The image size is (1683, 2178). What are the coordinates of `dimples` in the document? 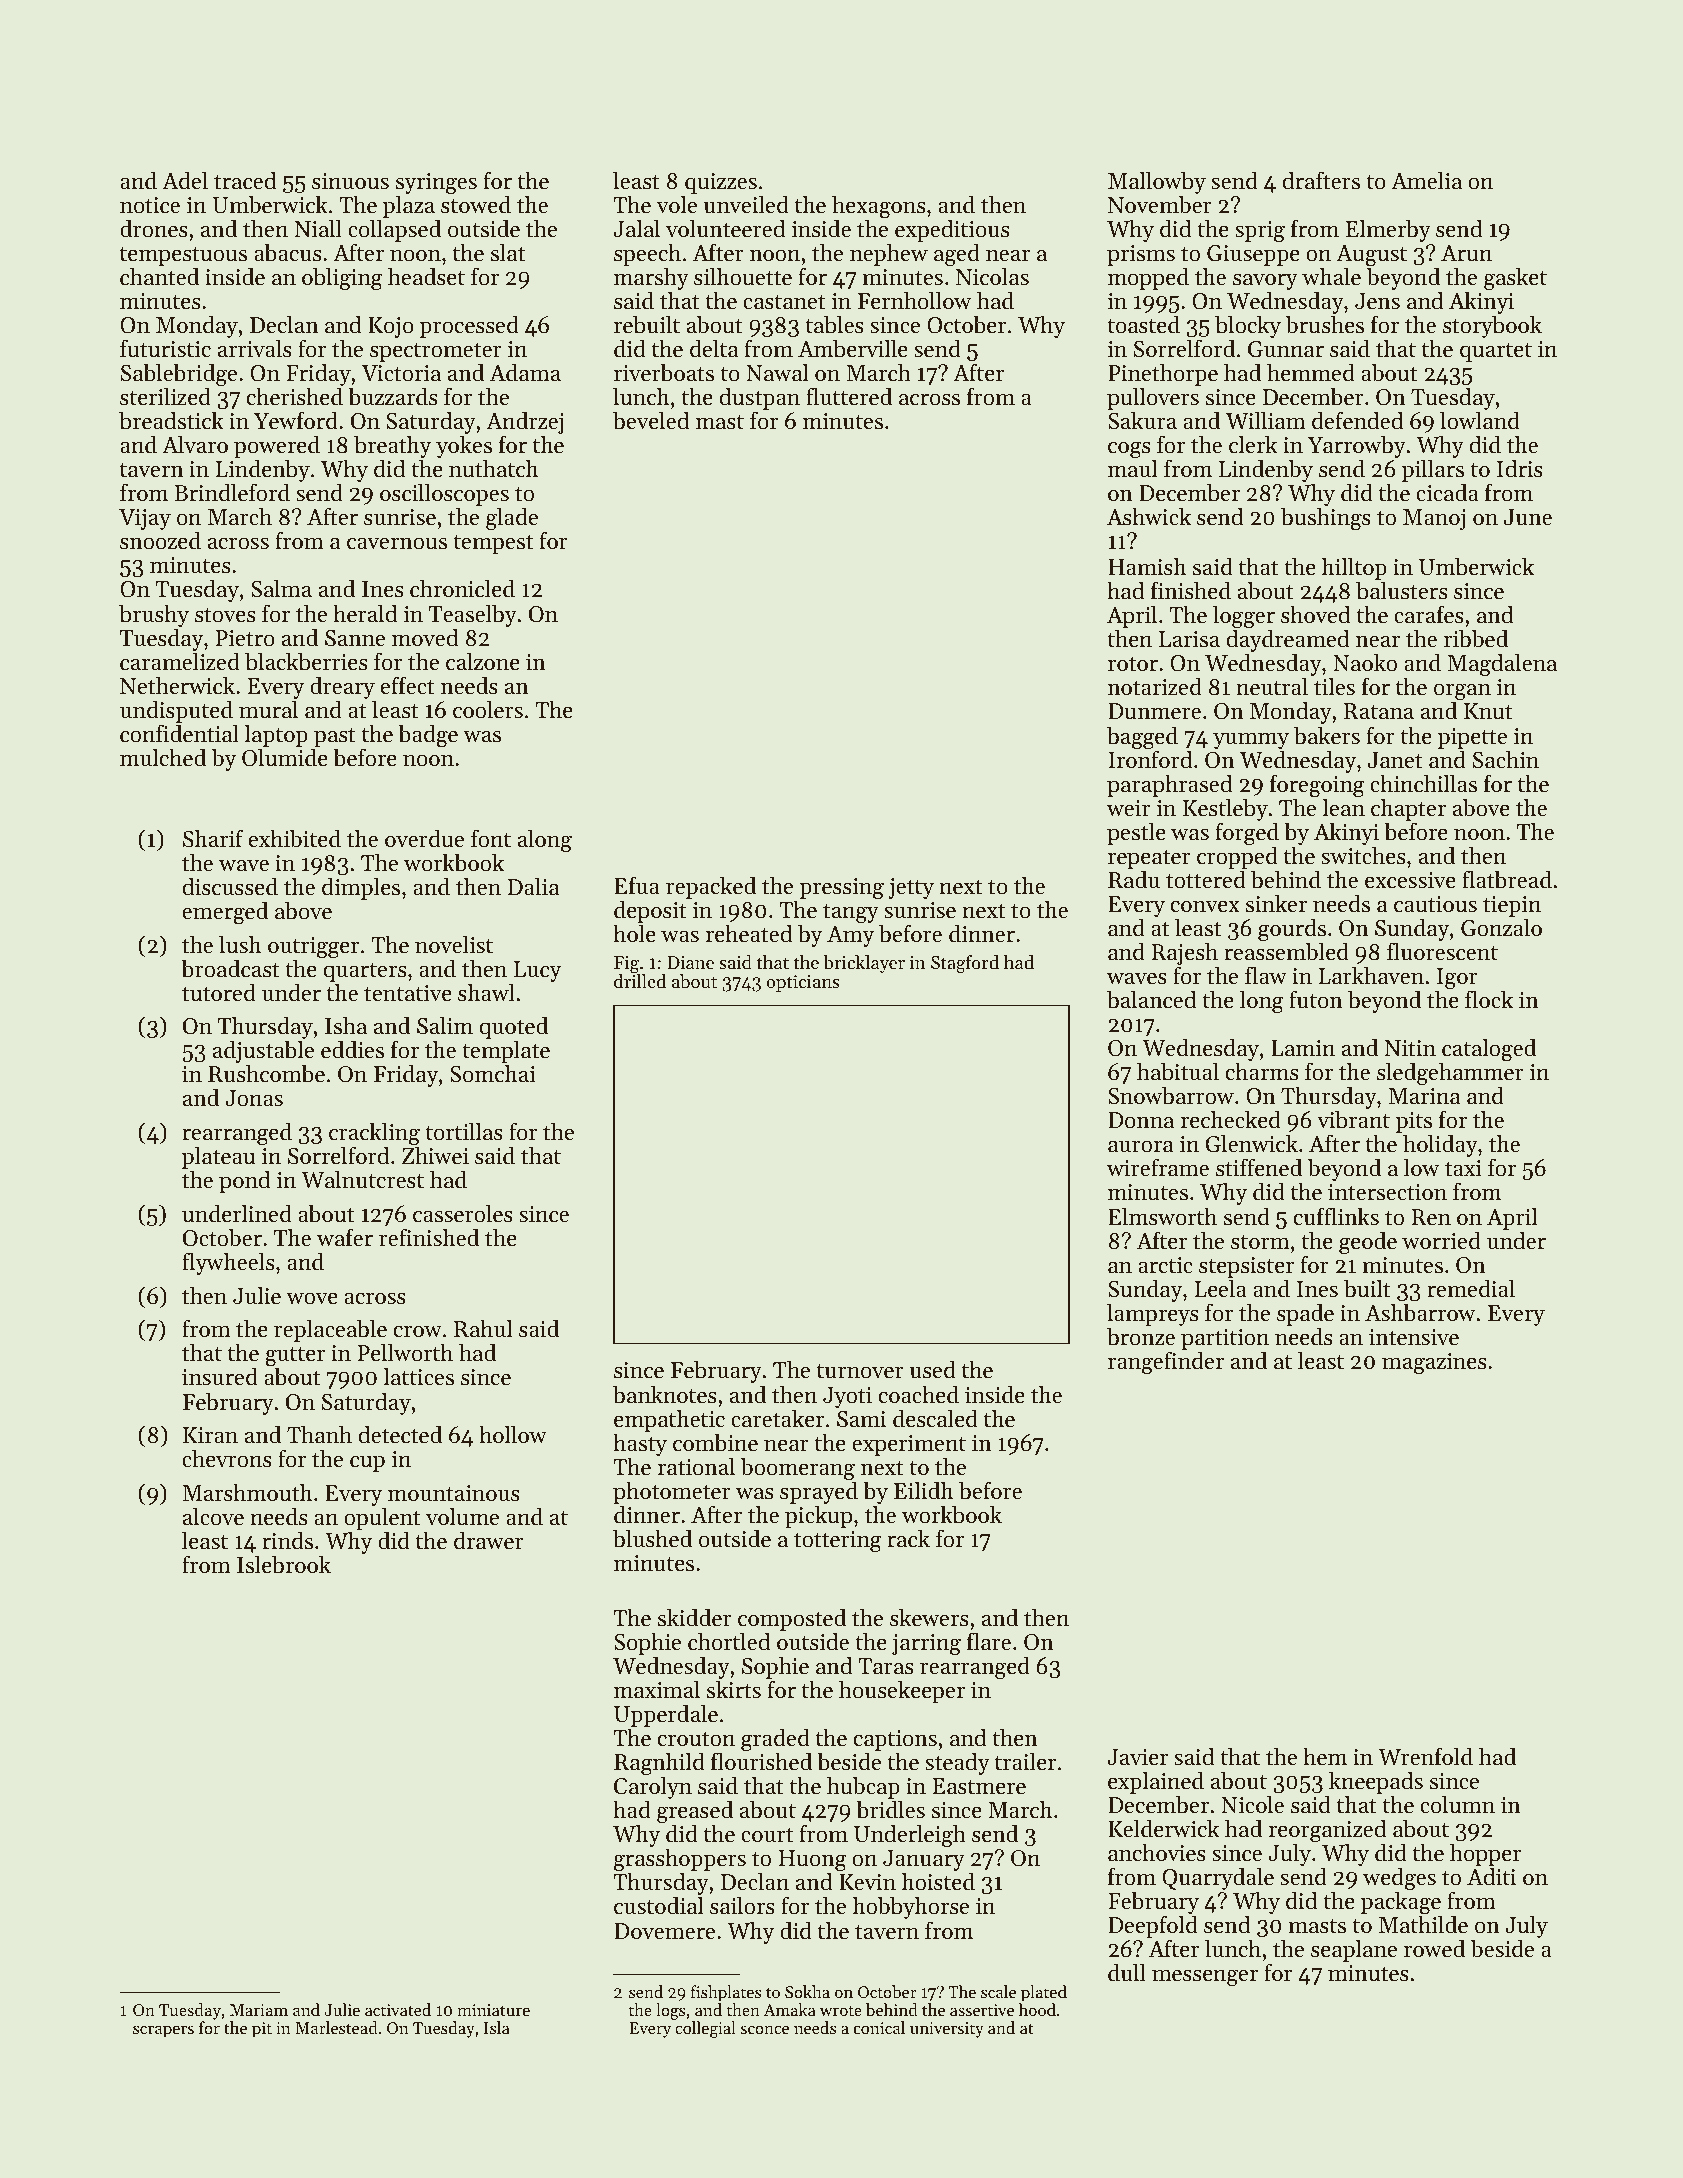 It's located at (361, 888).
